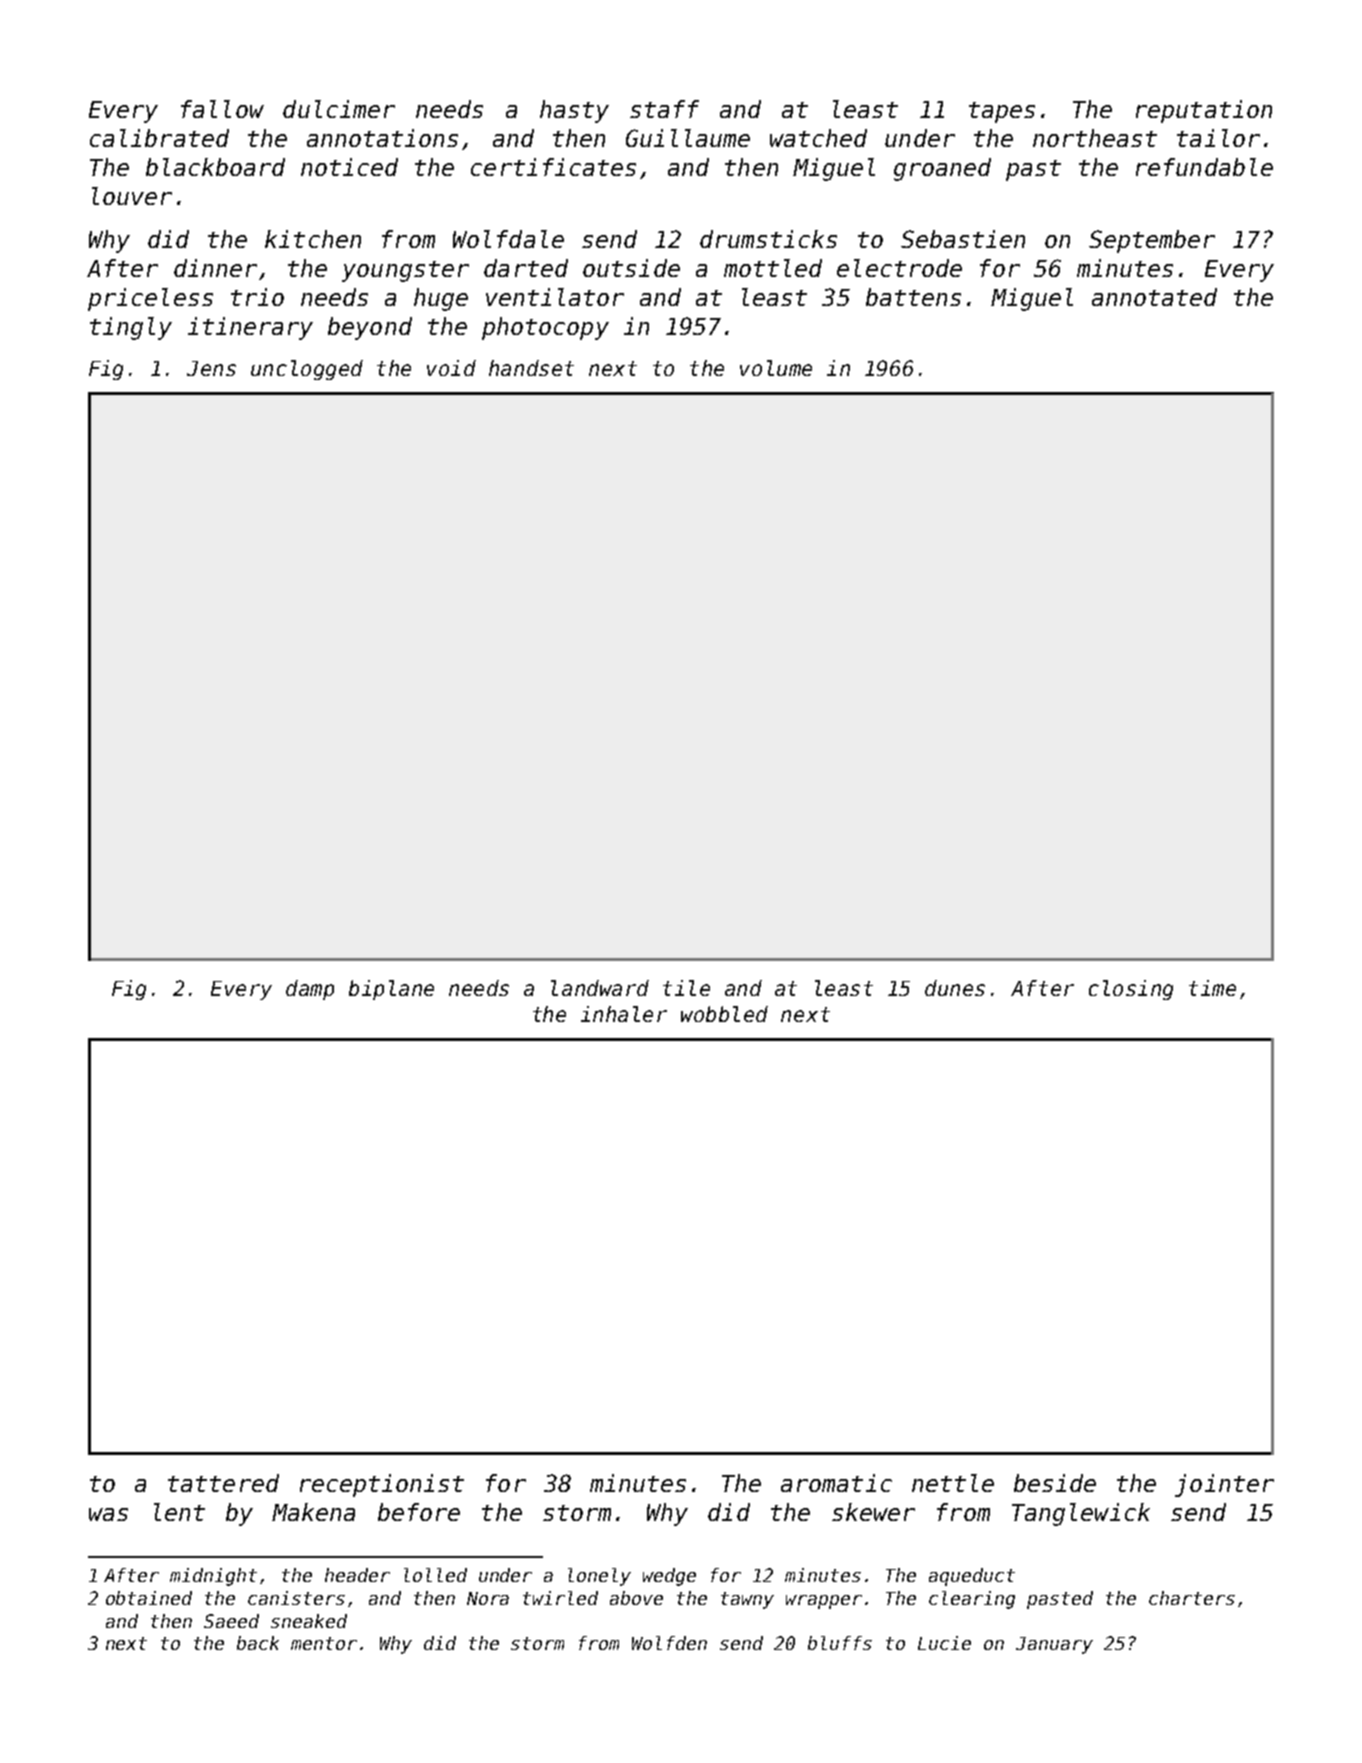 The image size is (1362, 1763). I want to click on volume, so click(776, 368).
